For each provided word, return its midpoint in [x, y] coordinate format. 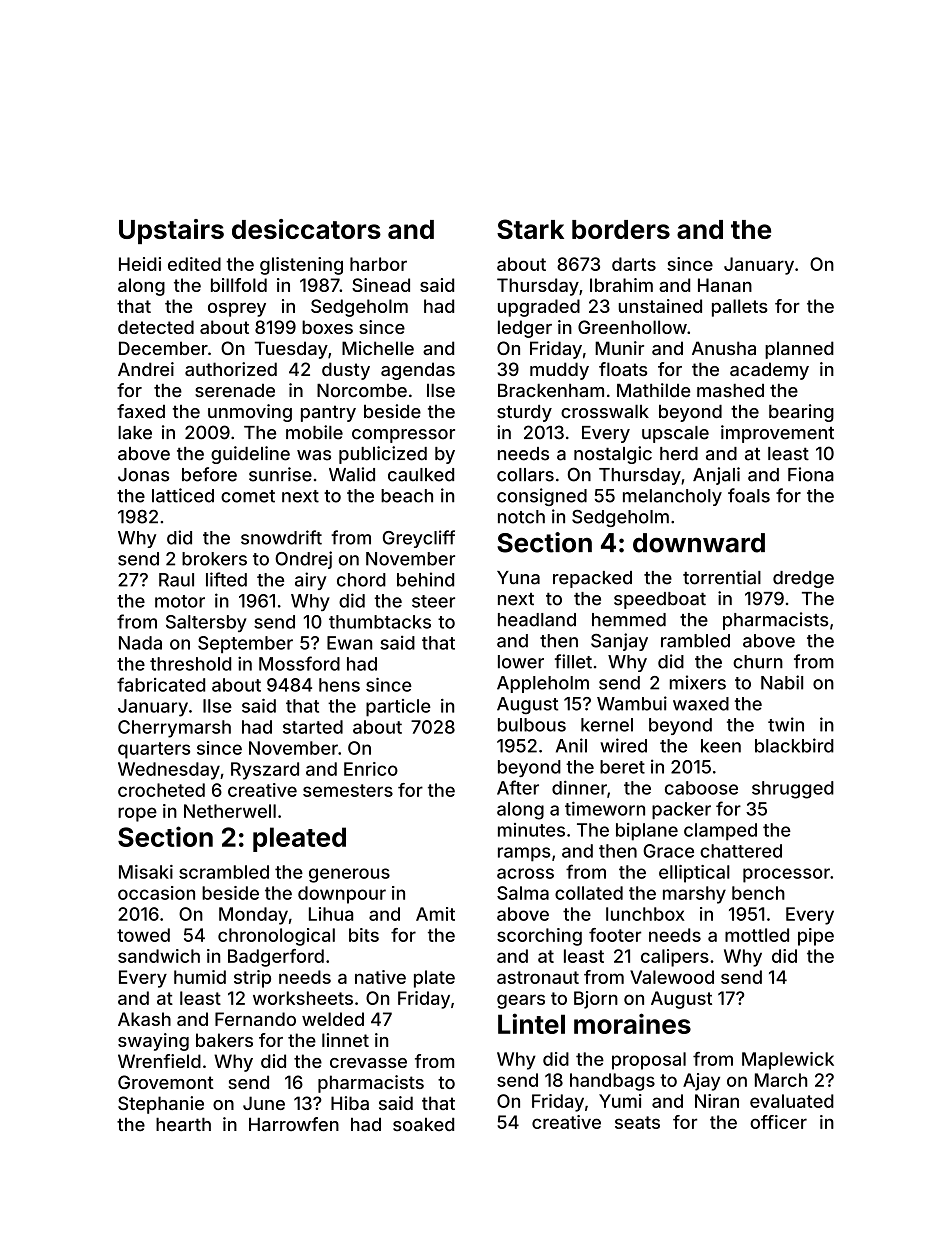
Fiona [811, 474]
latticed [183, 495]
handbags [612, 1082]
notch [521, 517]
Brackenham [551, 391]
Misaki [146, 872]
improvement [777, 434]
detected [156, 327]
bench [758, 893]
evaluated [792, 1101]
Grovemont [166, 1082]
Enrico [371, 769]
